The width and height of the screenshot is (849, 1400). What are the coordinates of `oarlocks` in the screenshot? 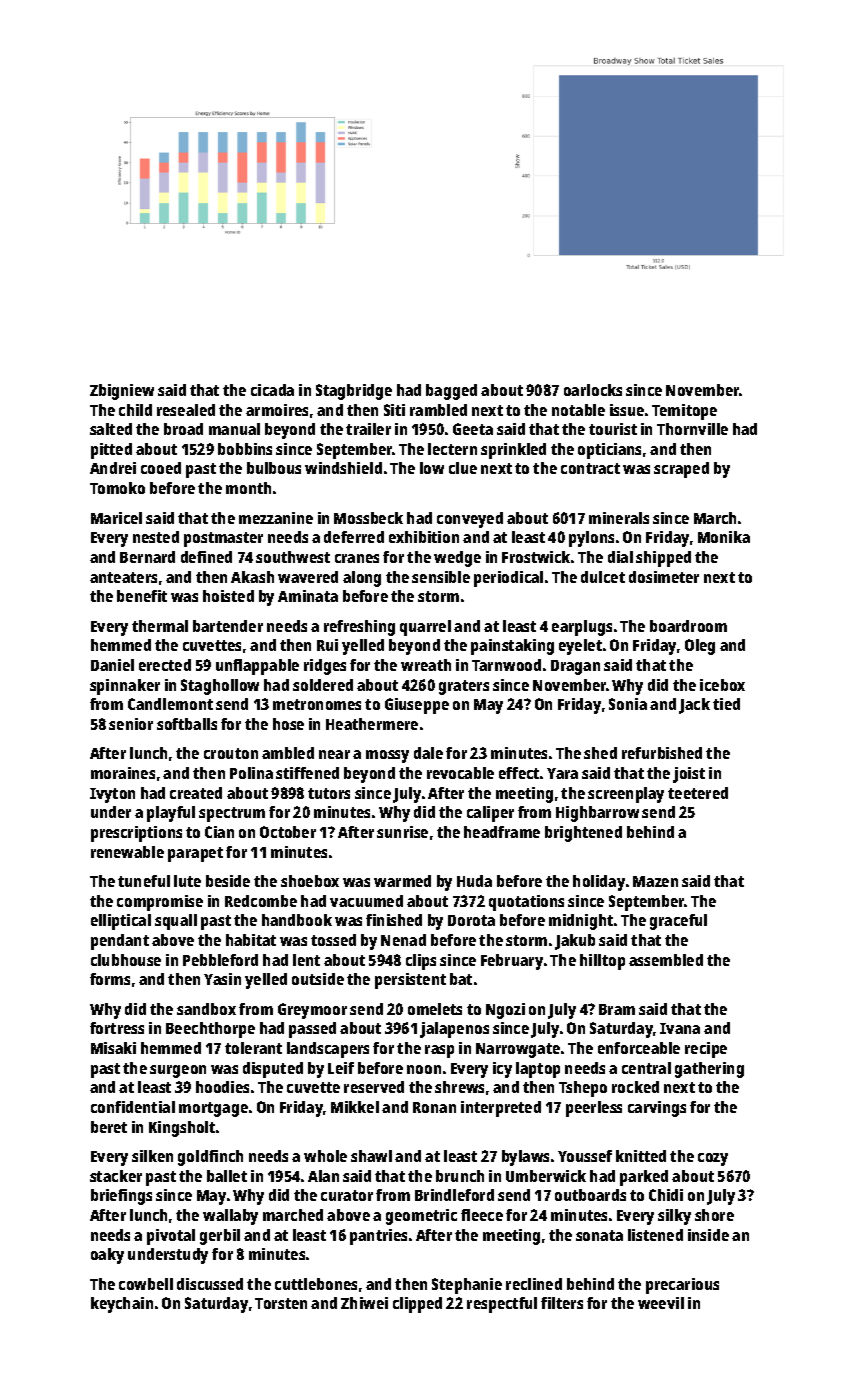 It's located at (593, 390).
